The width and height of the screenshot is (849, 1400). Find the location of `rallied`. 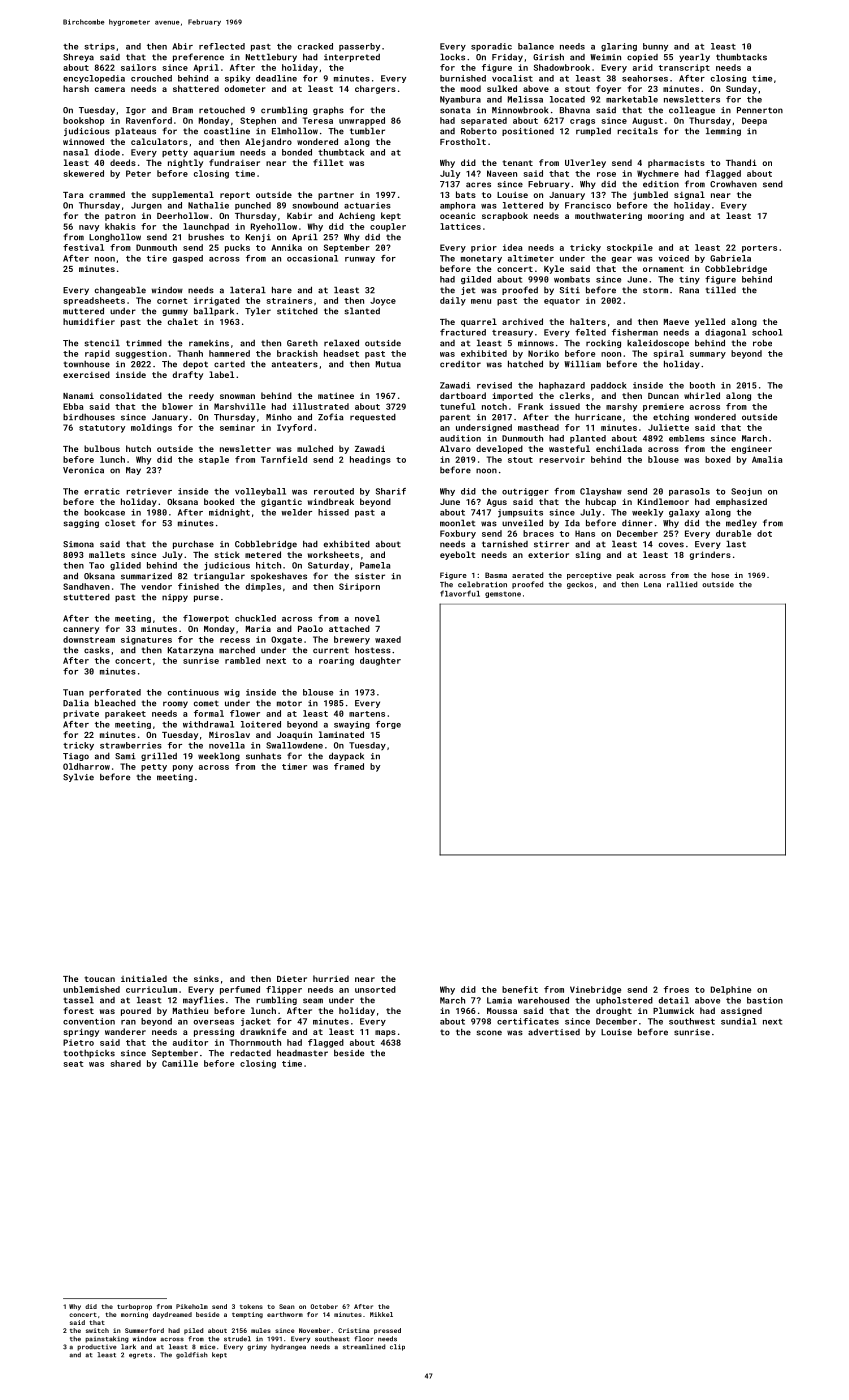

rallied is located at coordinates (682, 584).
